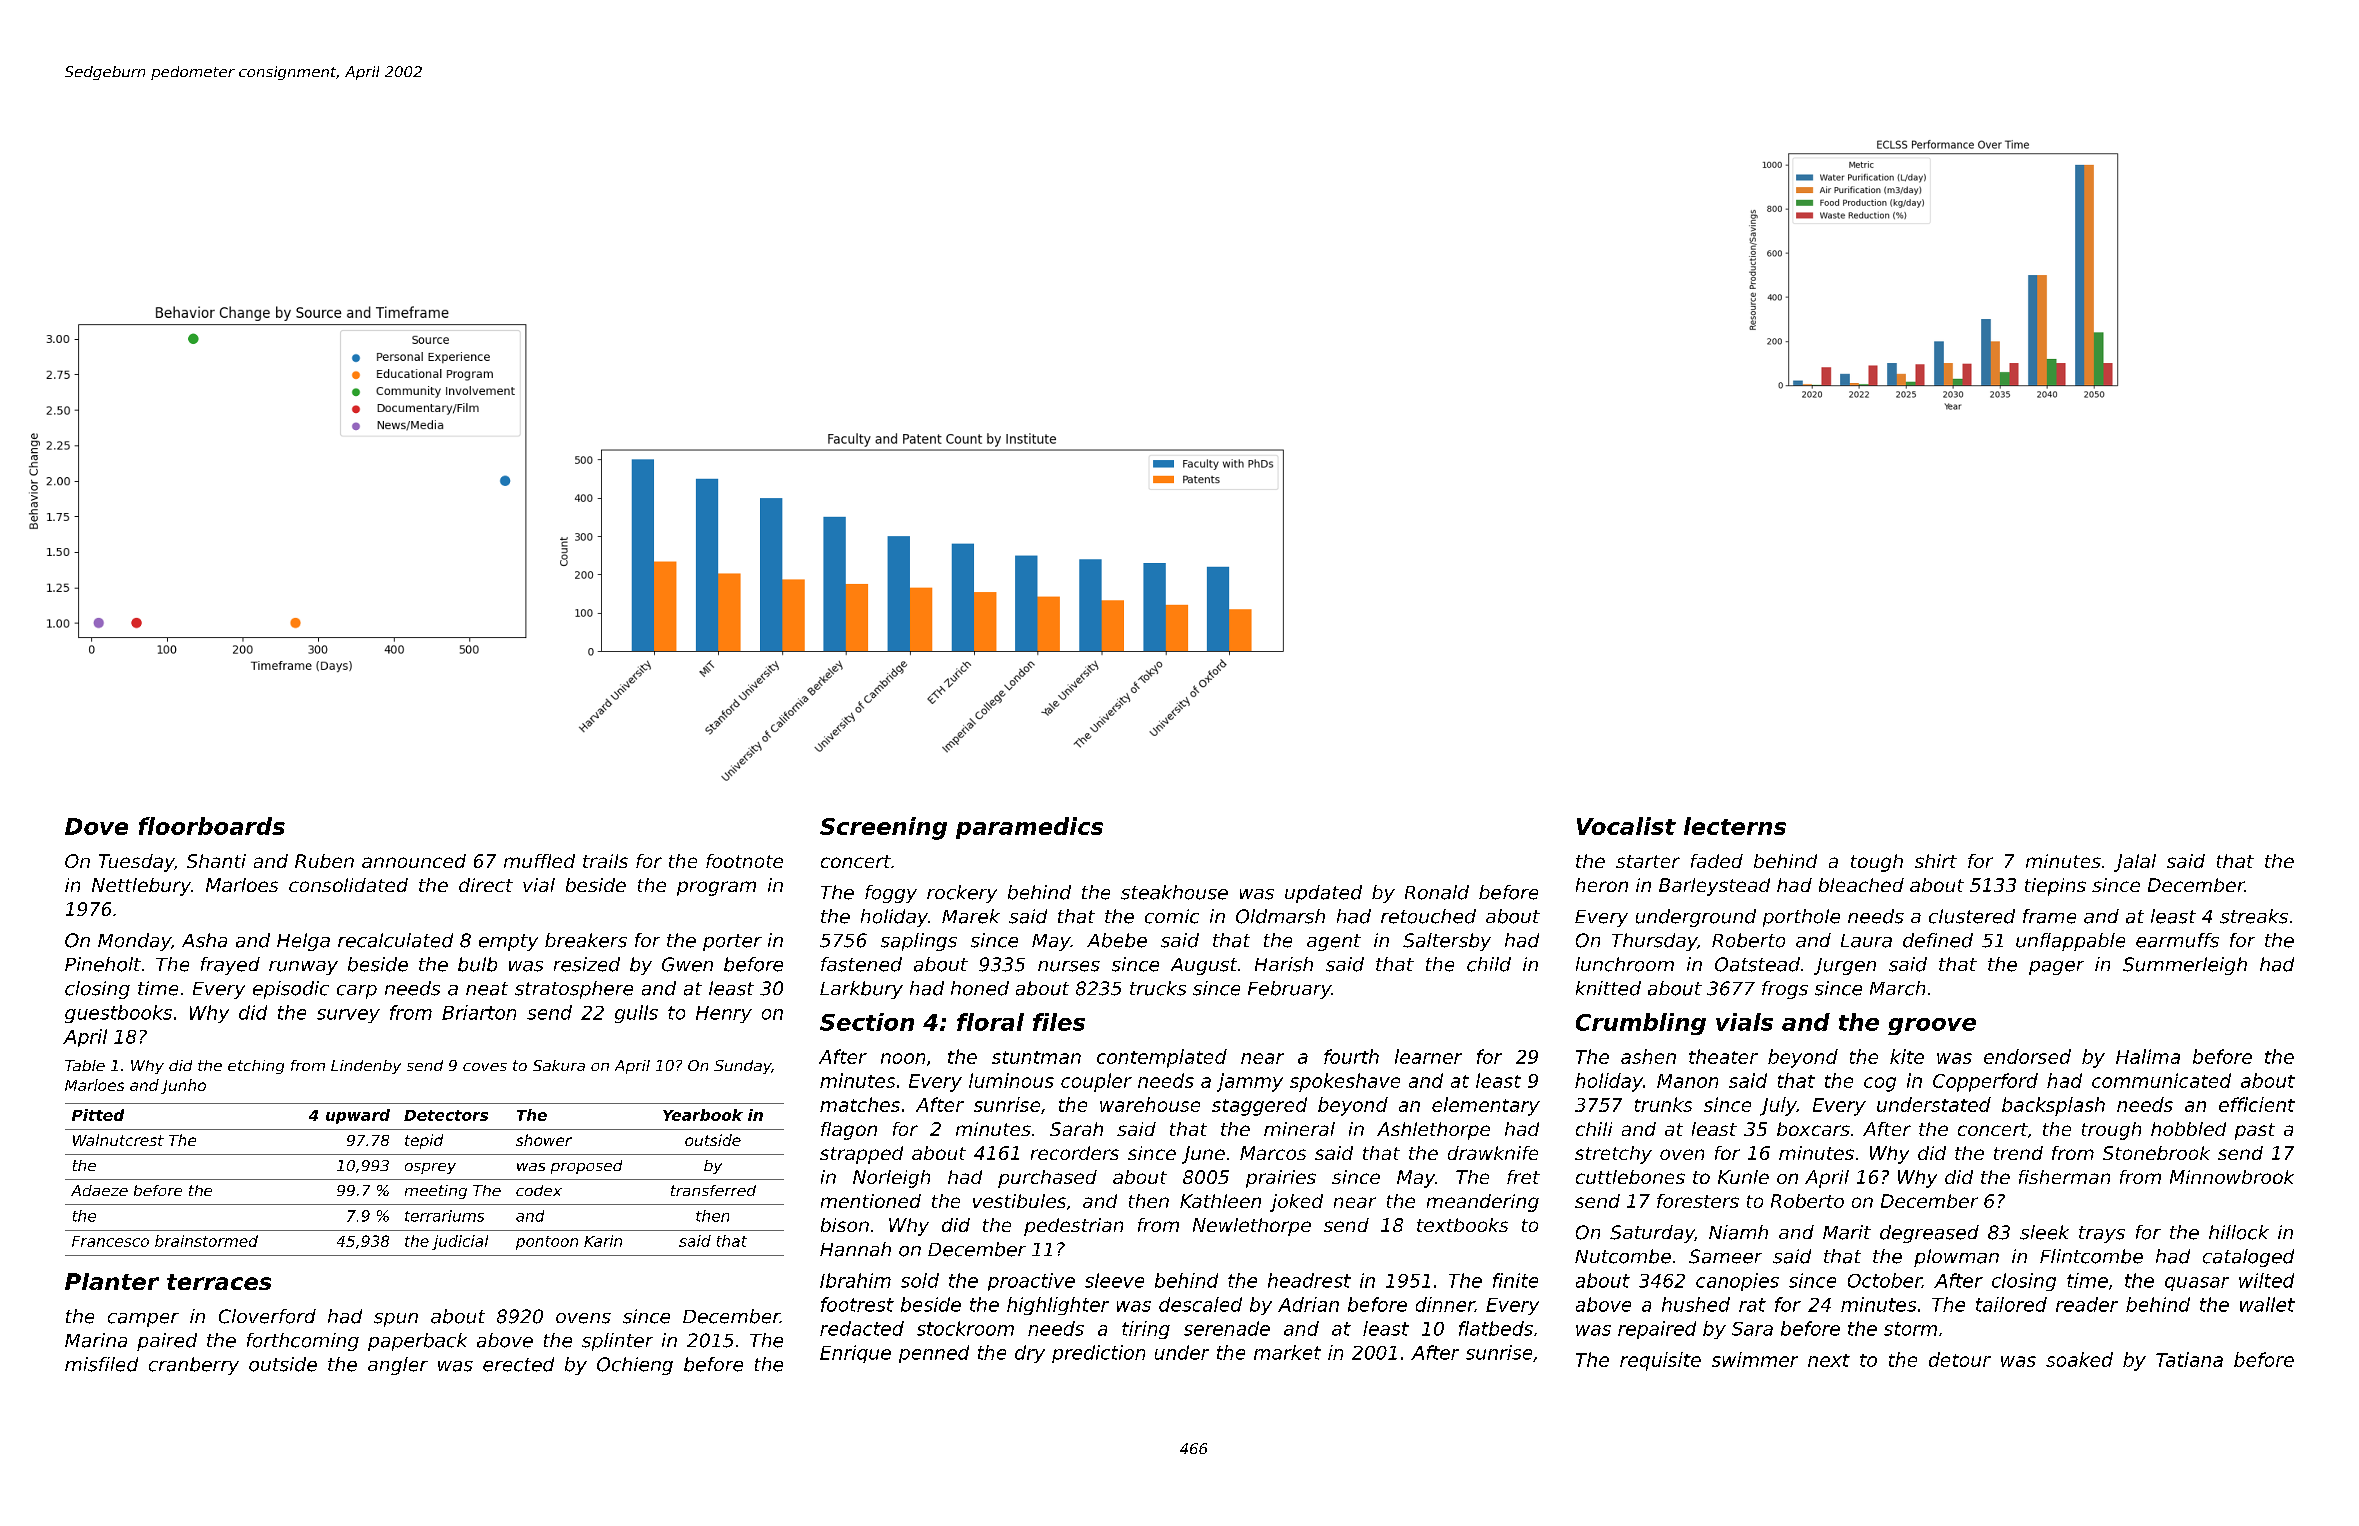 Image resolution: width=2359 pixels, height=1526 pixels. I want to click on Halima, so click(2148, 1056).
